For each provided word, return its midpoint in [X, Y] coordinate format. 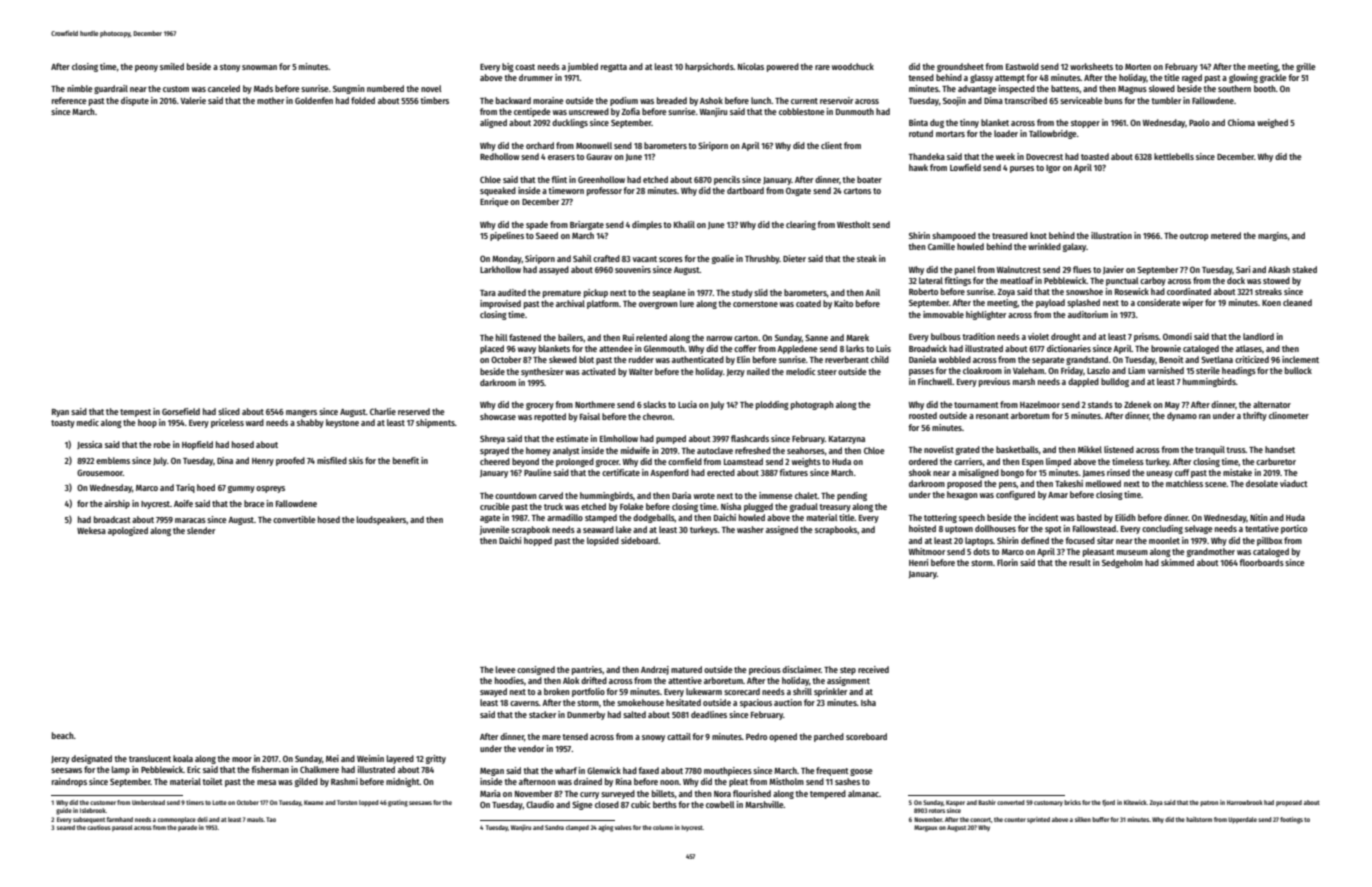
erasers [561, 157]
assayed [554, 270]
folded [363, 100]
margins [1273, 236]
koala [183, 758]
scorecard [742, 691]
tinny [969, 123]
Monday [507, 259]
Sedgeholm [1122, 563]
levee [506, 669]
